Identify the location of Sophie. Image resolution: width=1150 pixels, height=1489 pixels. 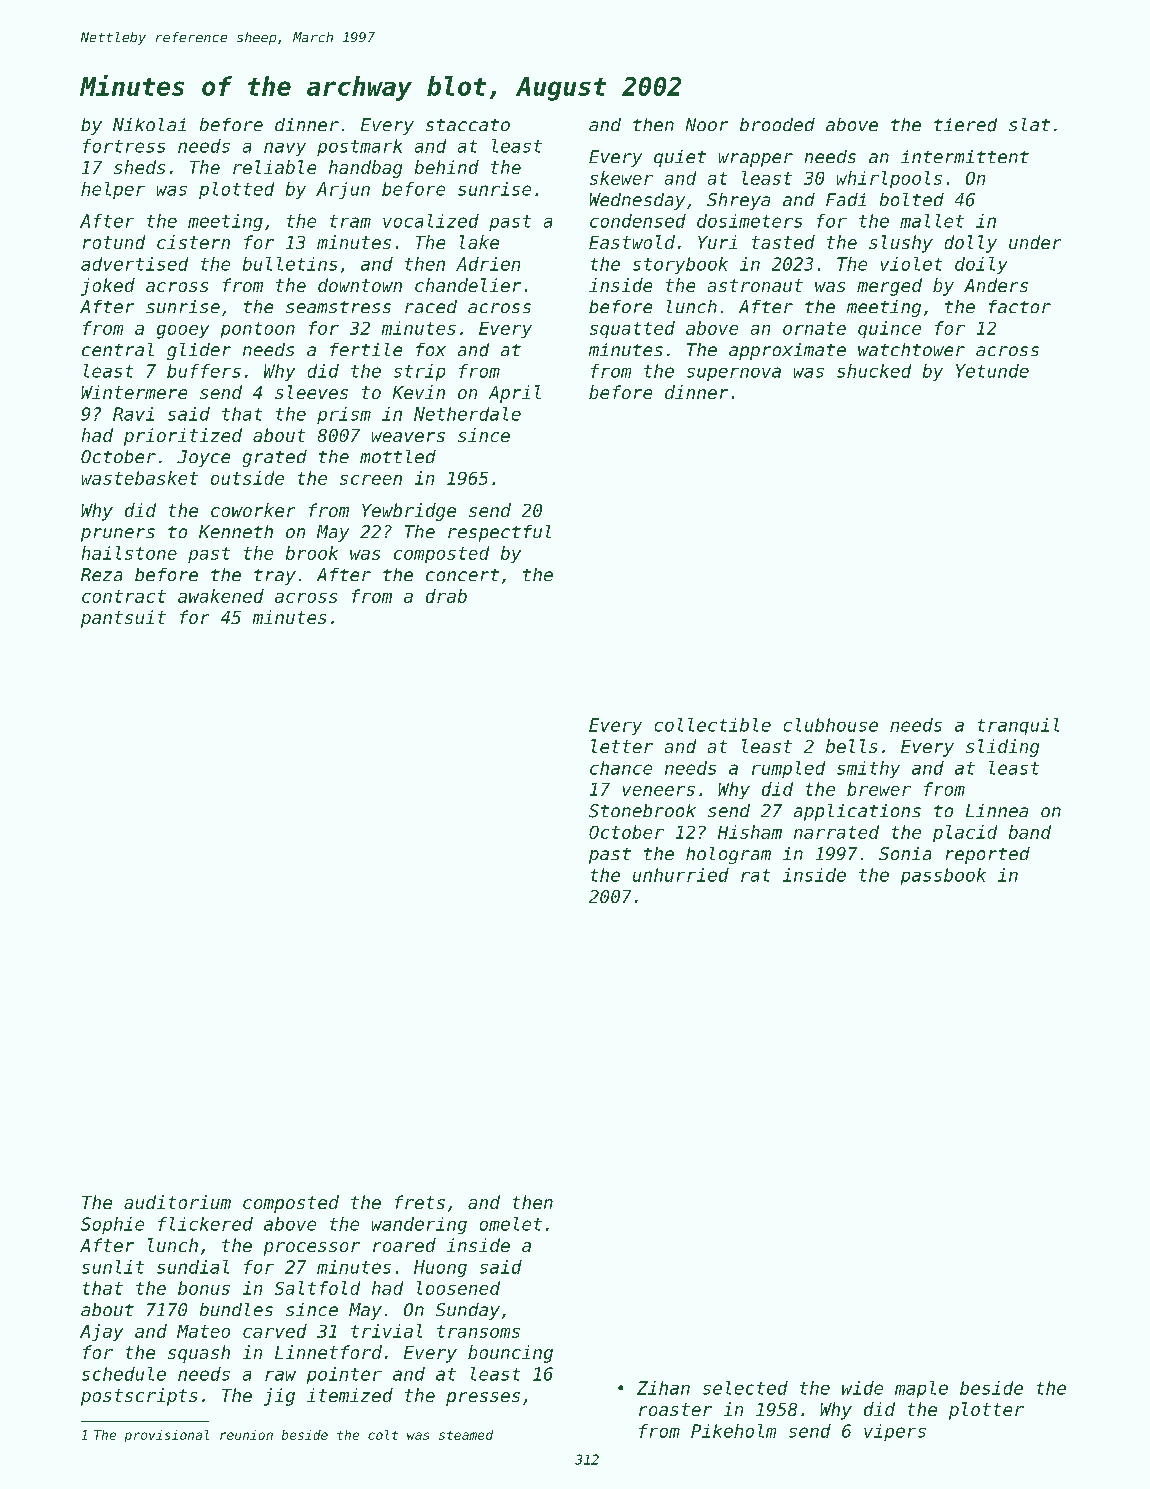
(112, 1225).
